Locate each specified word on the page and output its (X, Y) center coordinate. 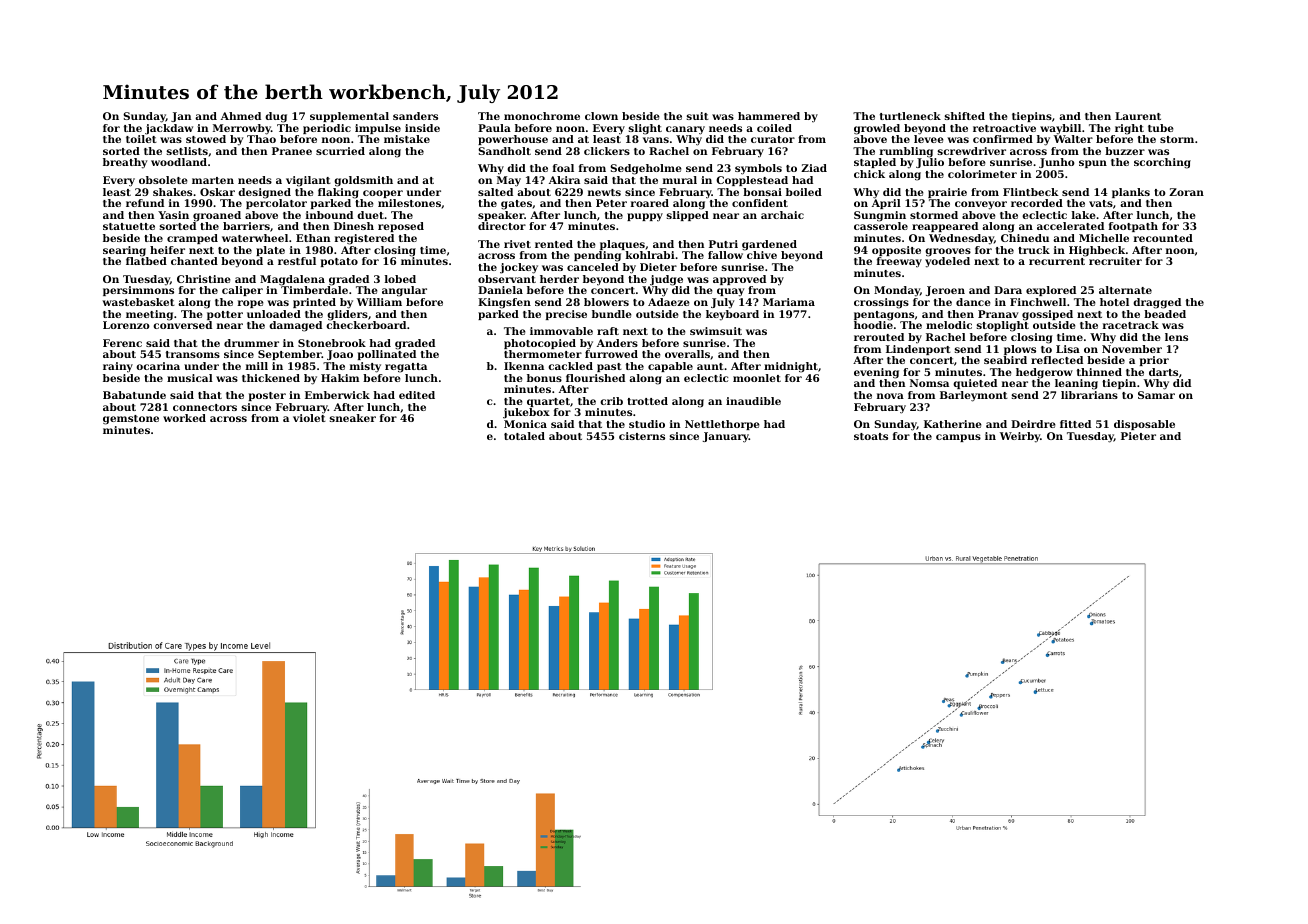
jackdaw (169, 129)
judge (666, 280)
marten (213, 180)
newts (604, 192)
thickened (271, 378)
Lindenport (918, 350)
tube (1161, 128)
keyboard (732, 315)
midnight (791, 367)
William (379, 302)
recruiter (1115, 261)
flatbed (146, 261)
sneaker (353, 418)
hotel (1114, 302)
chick (869, 174)
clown (601, 116)
